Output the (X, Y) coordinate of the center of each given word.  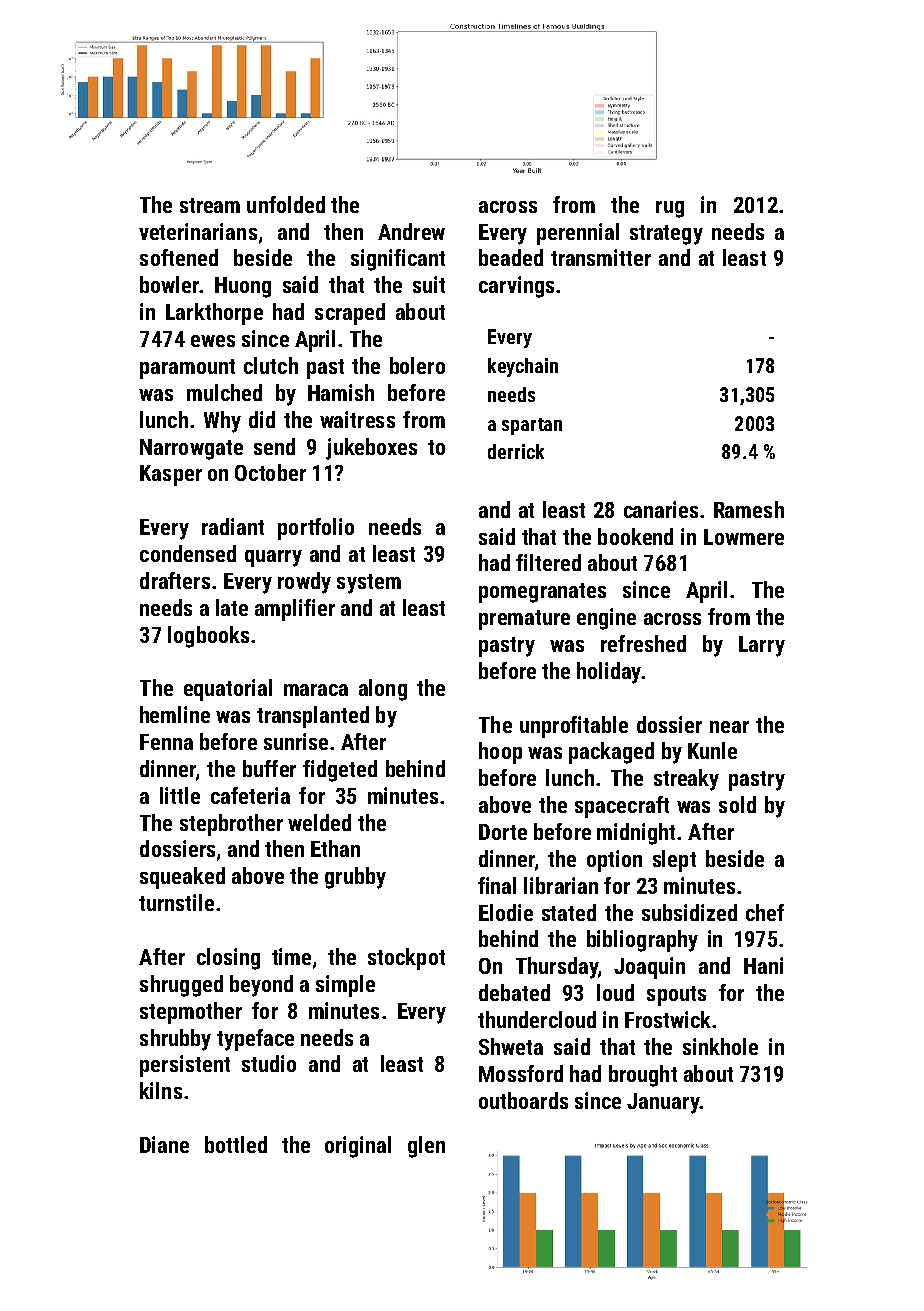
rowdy (304, 583)
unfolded (286, 204)
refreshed (643, 643)
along (383, 690)
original (358, 1147)
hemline (175, 714)
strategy (666, 235)
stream (210, 205)
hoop (500, 753)
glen (426, 1147)
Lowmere (744, 537)
